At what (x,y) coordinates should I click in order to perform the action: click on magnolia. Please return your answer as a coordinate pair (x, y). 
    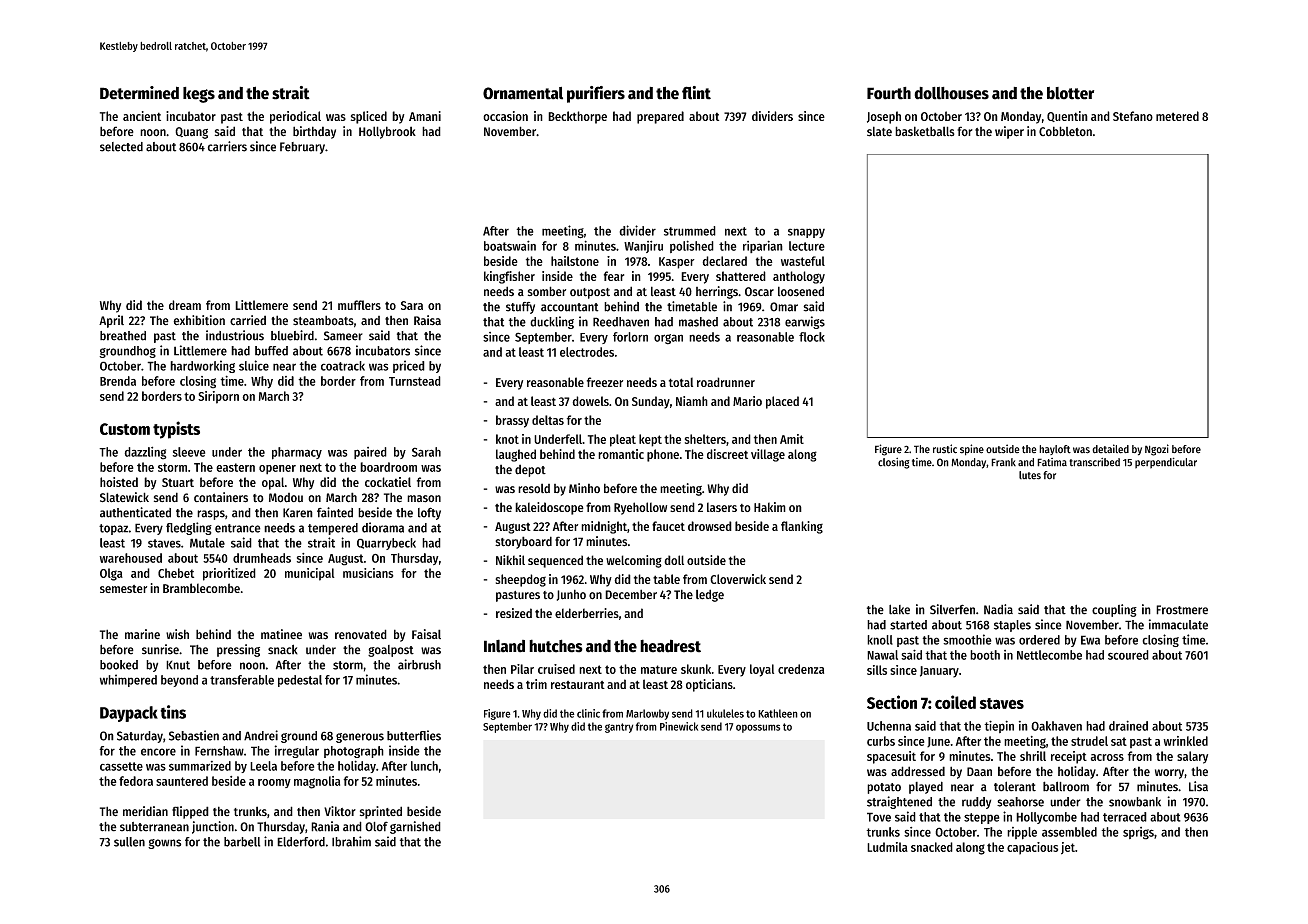
    Looking at the image, I should click on (317, 782).
